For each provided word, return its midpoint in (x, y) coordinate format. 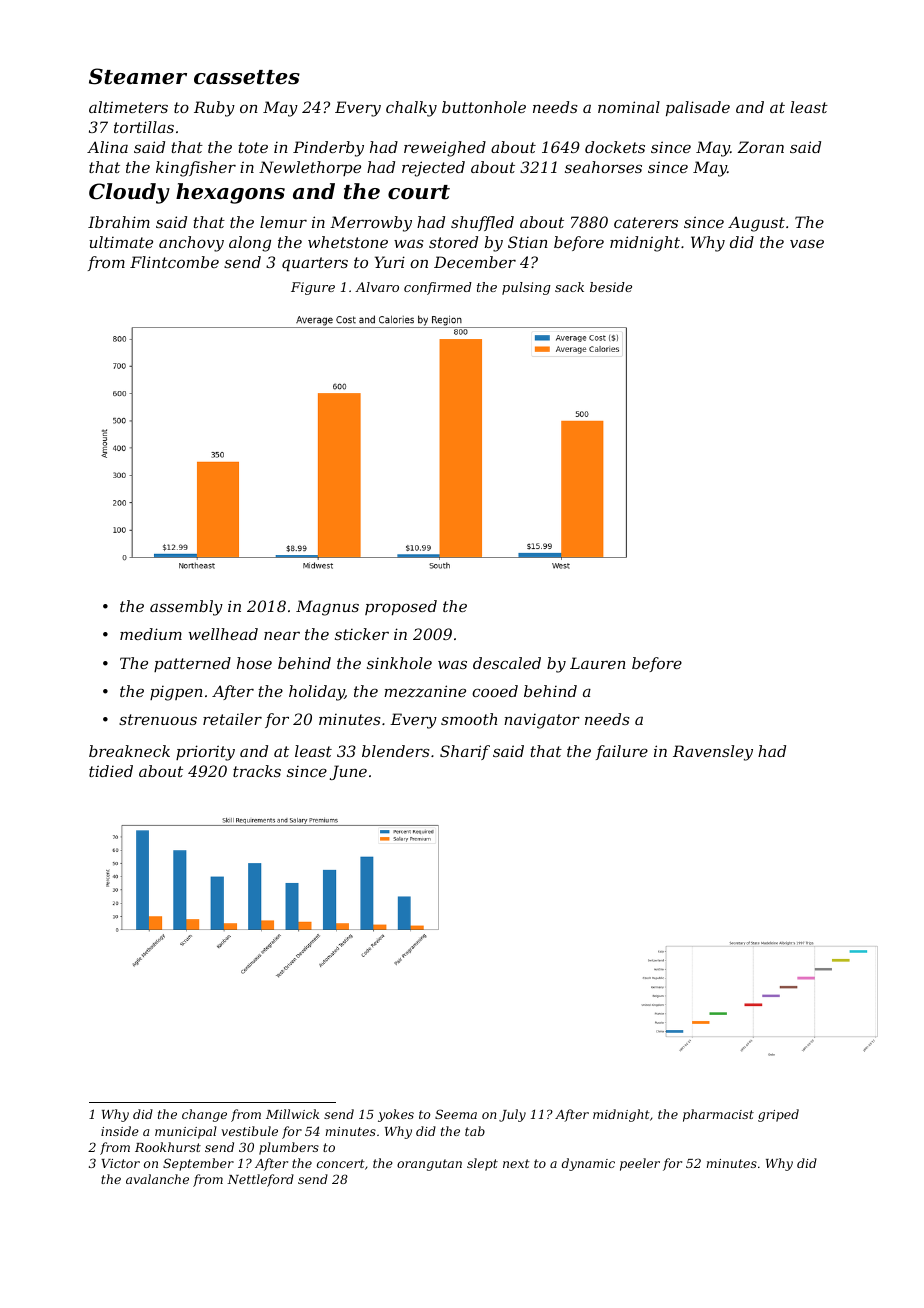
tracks (257, 771)
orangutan (429, 1165)
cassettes (247, 77)
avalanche (157, 1179)
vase (807, 243)
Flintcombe (174, 262)
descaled (507, 663)
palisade (698, 108)
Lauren (598, 663)
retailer (232, 719)
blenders (396, 751)
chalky (411, 109)
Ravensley (713, 753)
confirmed (438, 288)
